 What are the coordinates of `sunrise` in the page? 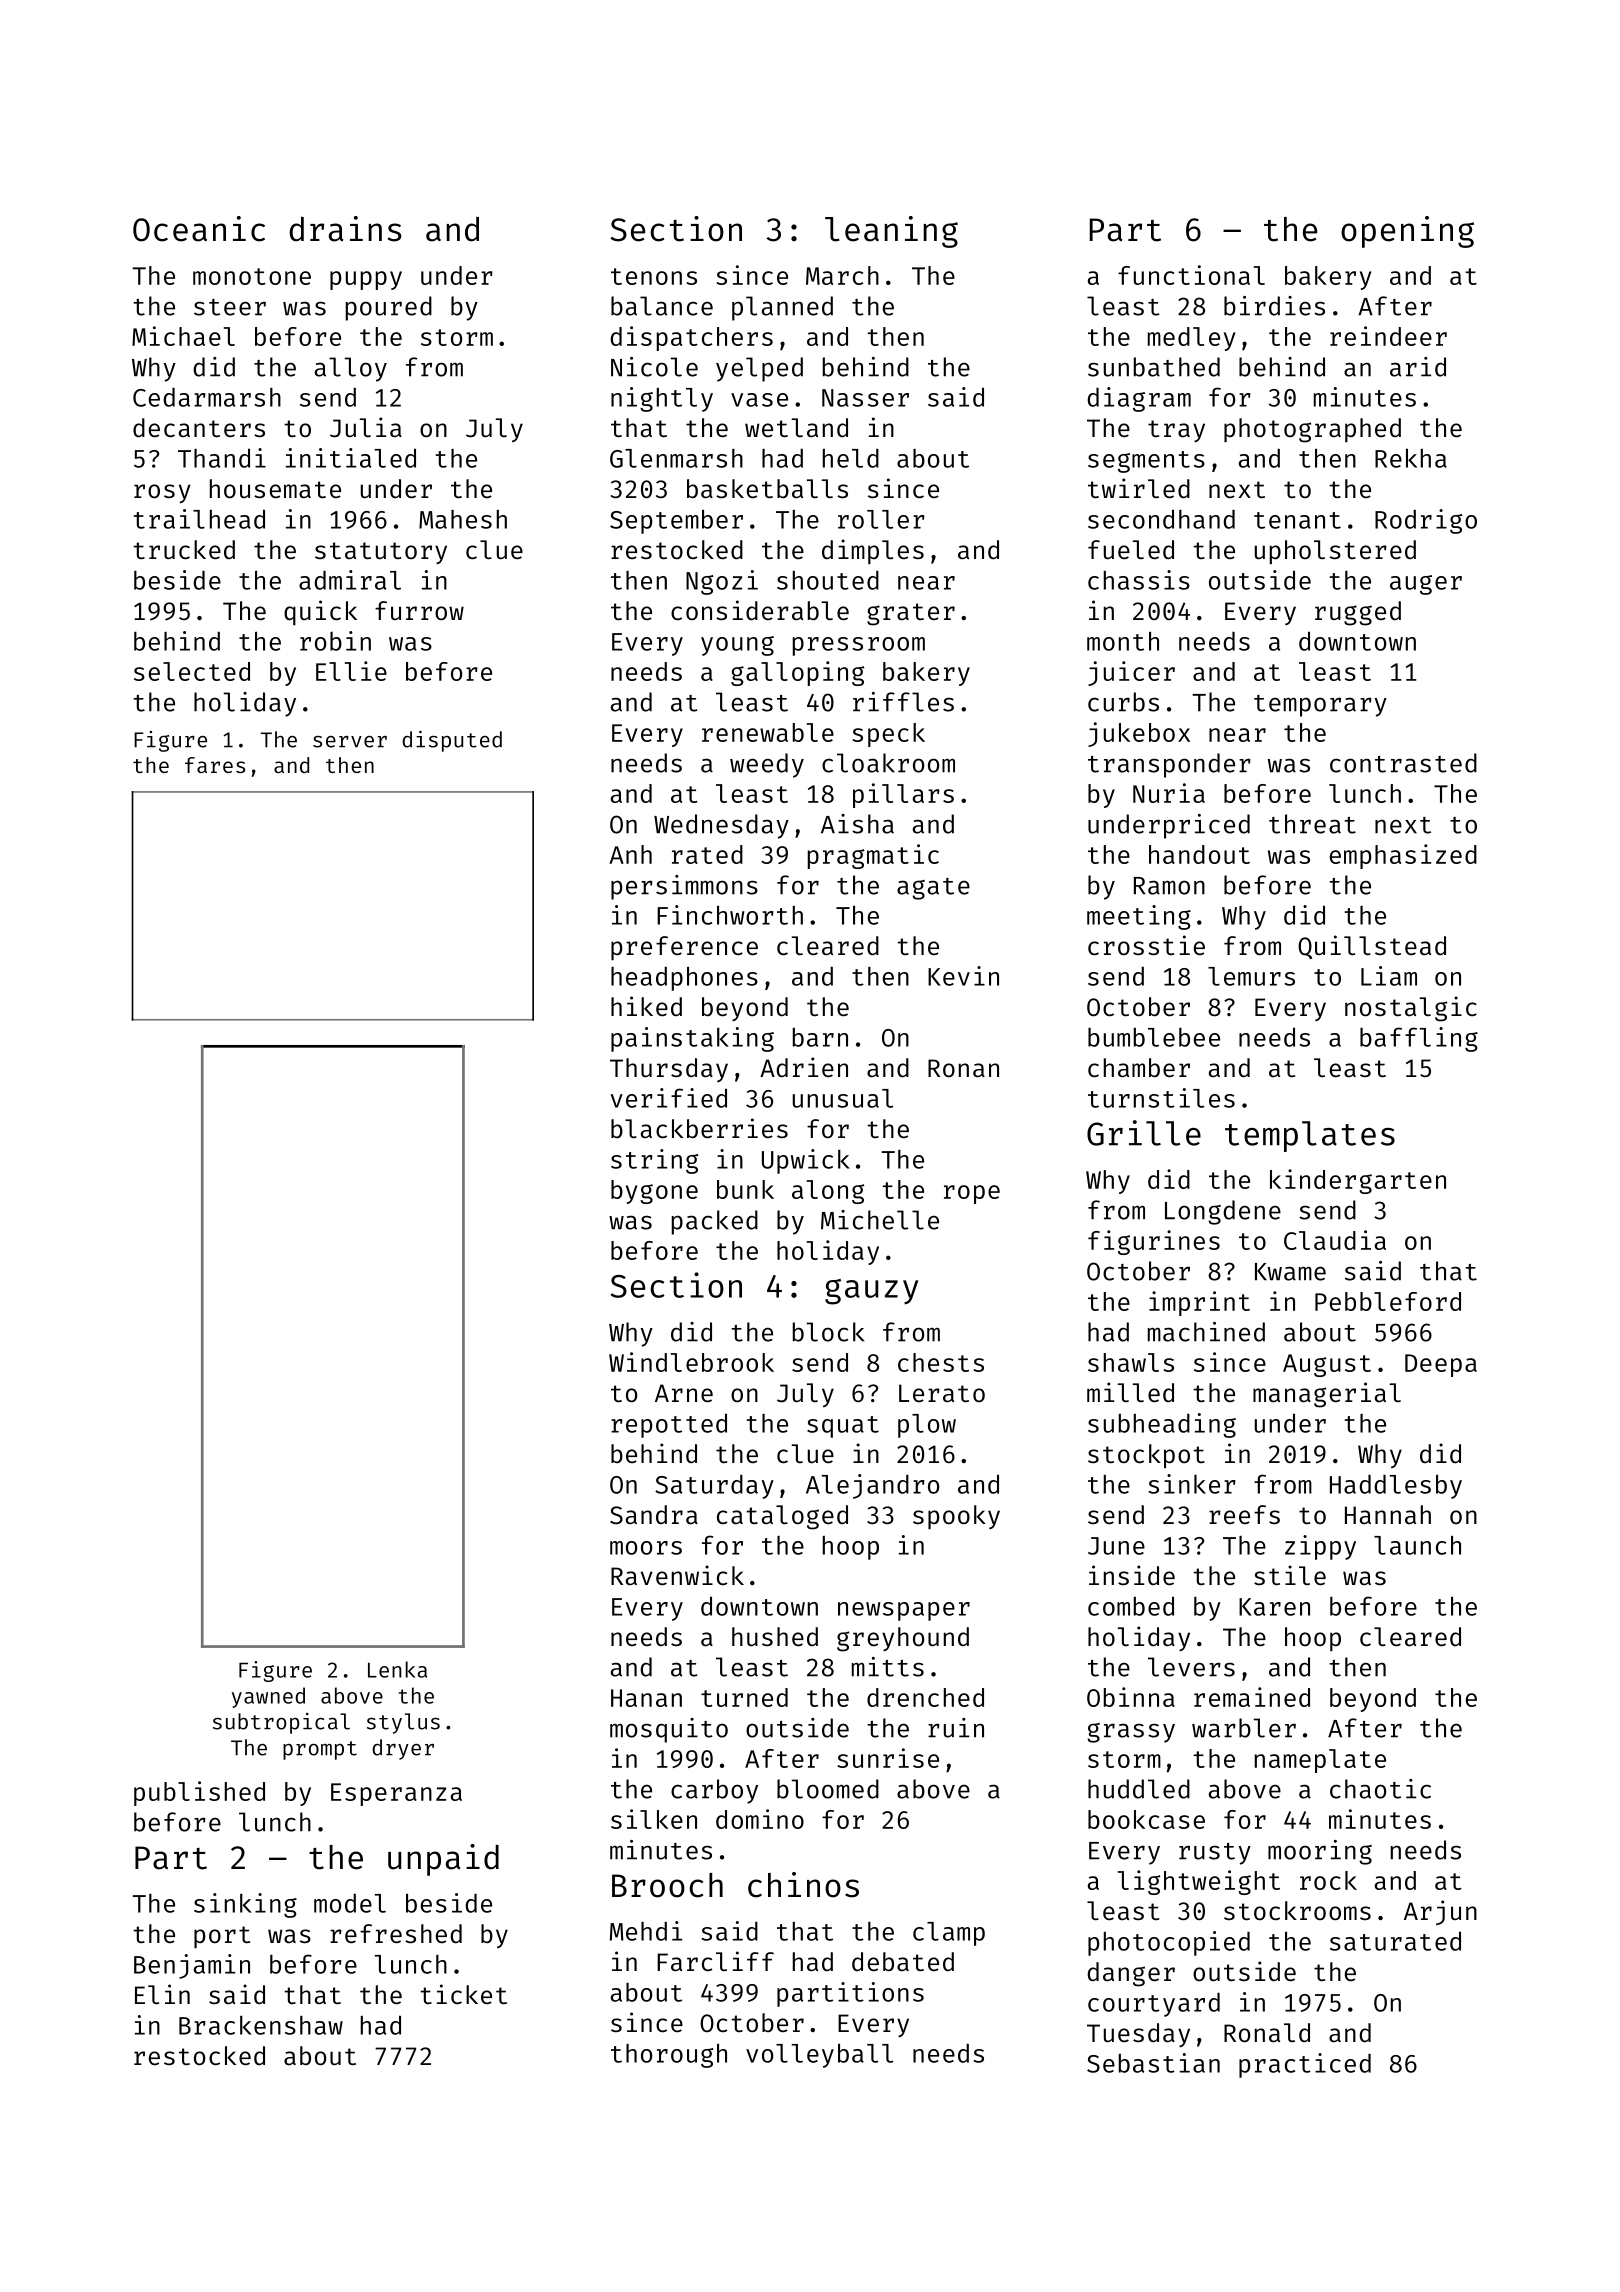 It's located at (888, 1758).
